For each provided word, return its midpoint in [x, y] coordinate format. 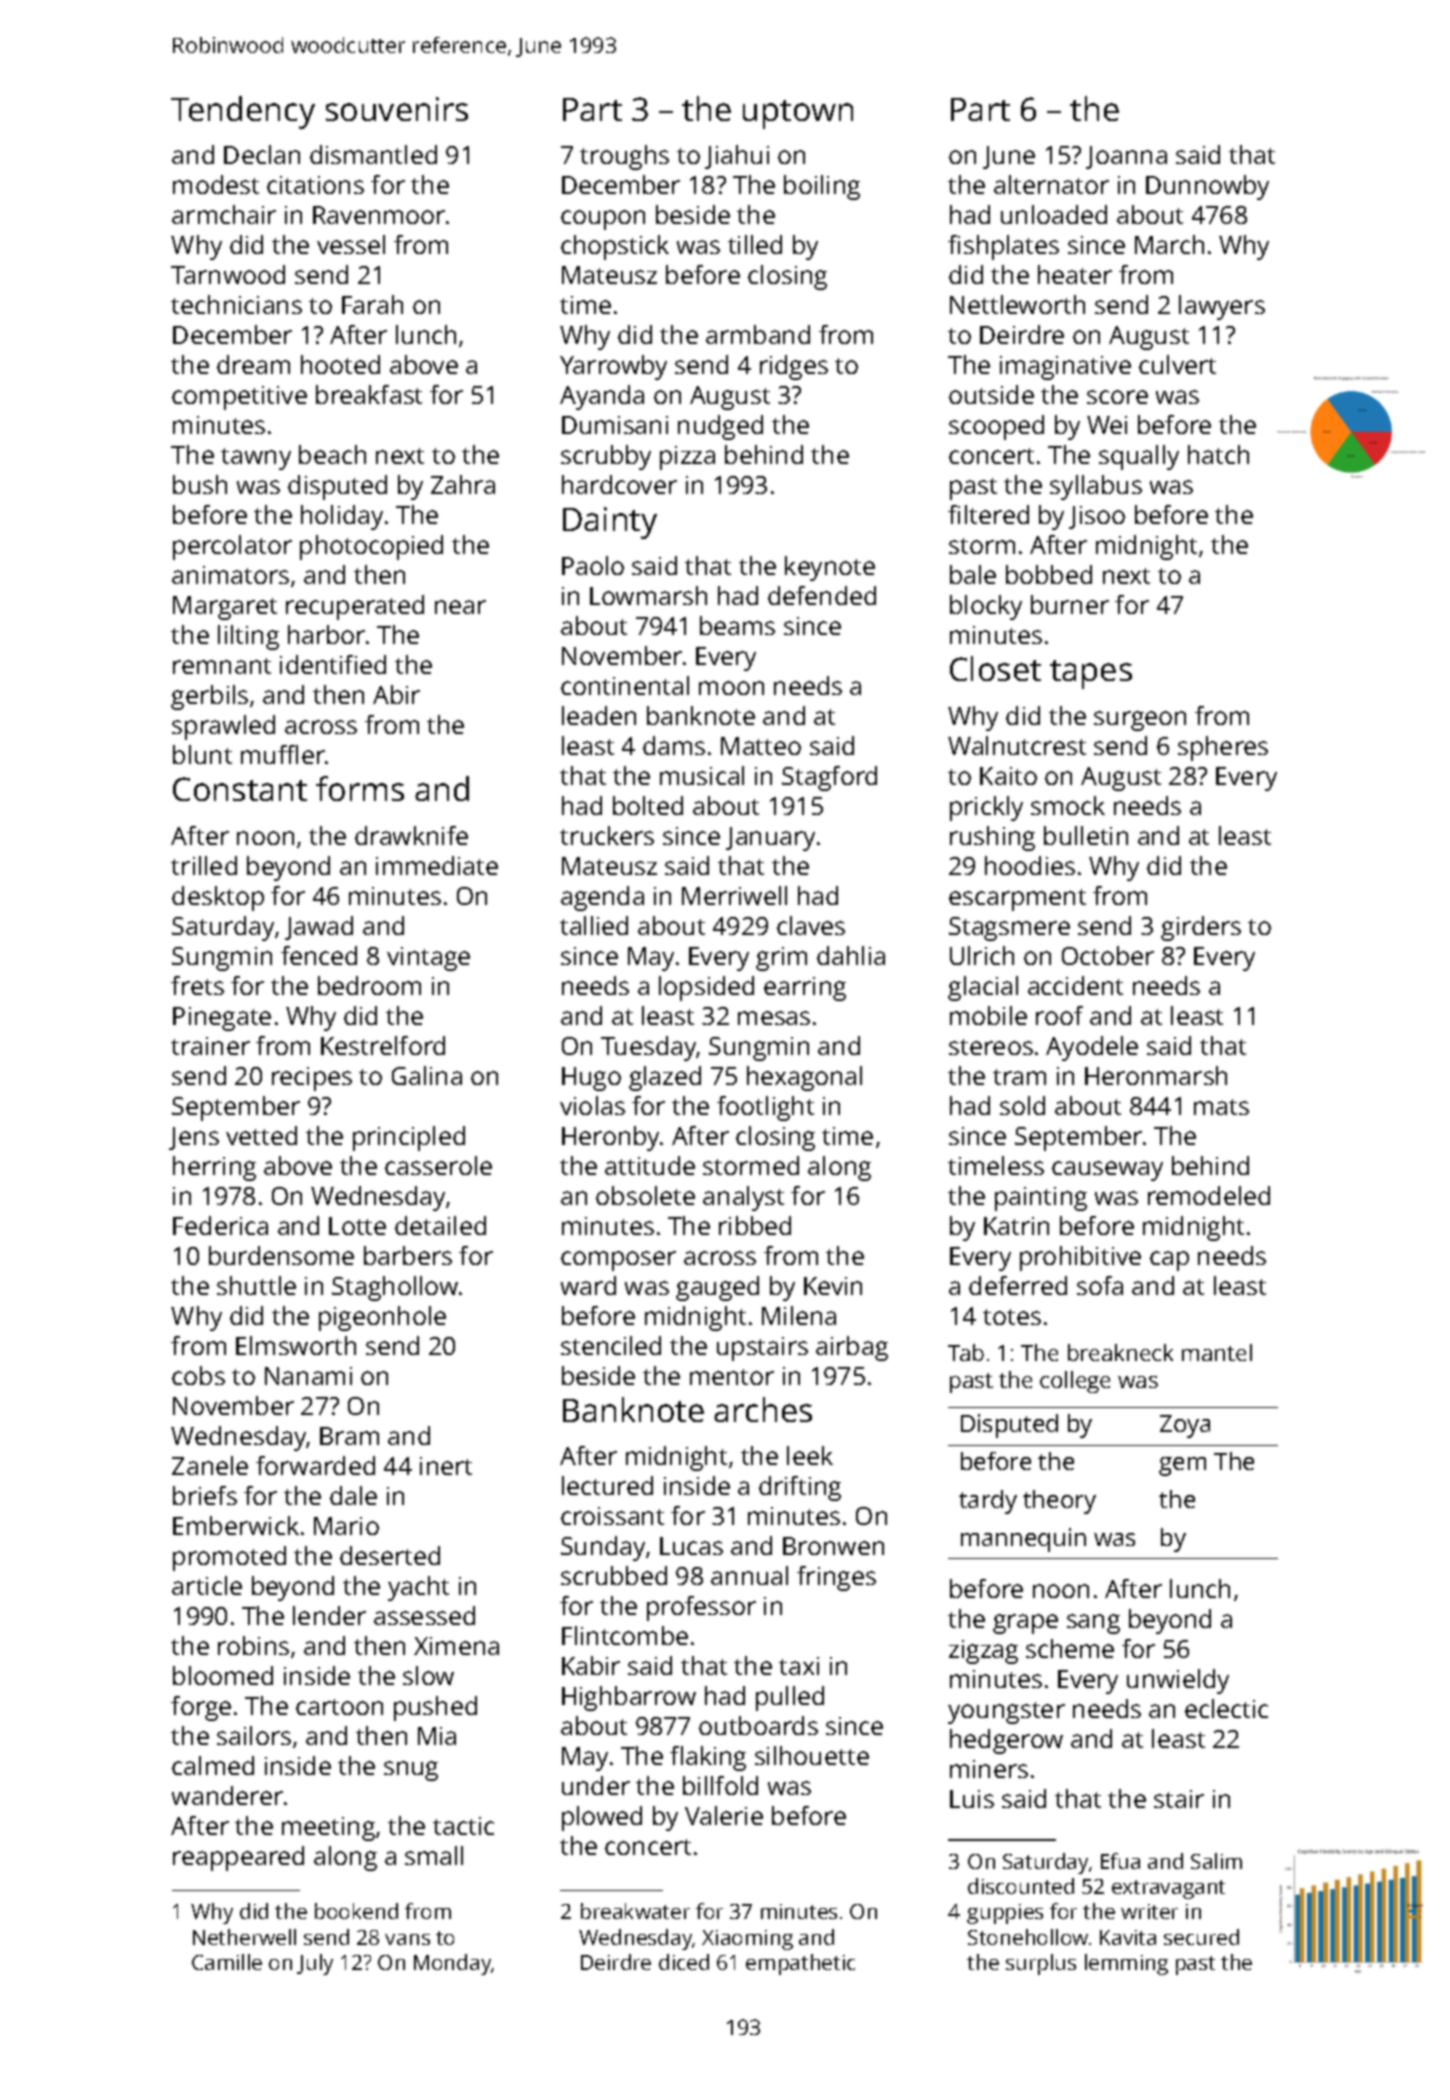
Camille [227, 1962]
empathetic [800, 1964]
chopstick [615, 247]
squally [1139, 457]
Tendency [243, 112]
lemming [1126, 1964]
